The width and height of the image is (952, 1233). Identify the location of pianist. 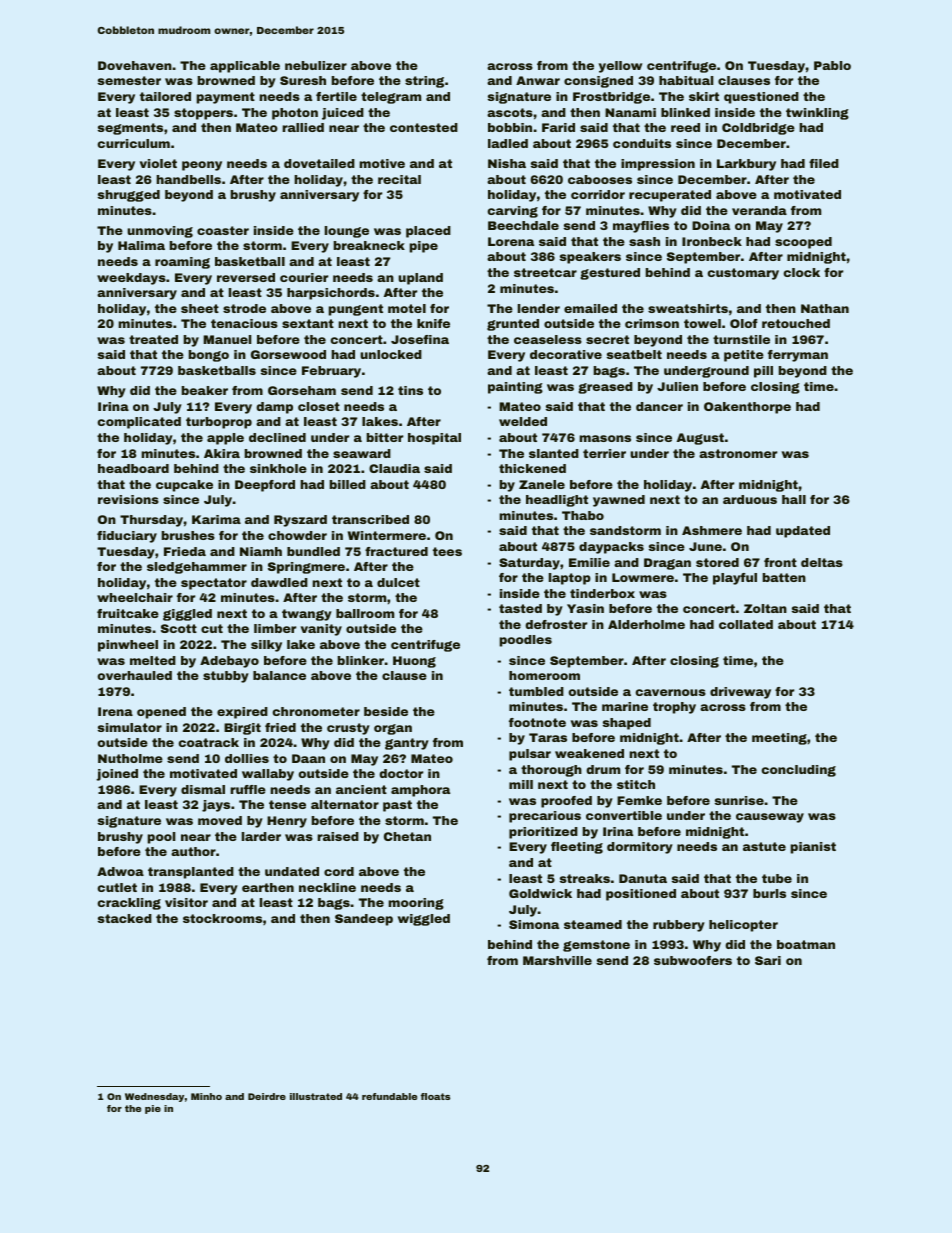
(813, 848).
